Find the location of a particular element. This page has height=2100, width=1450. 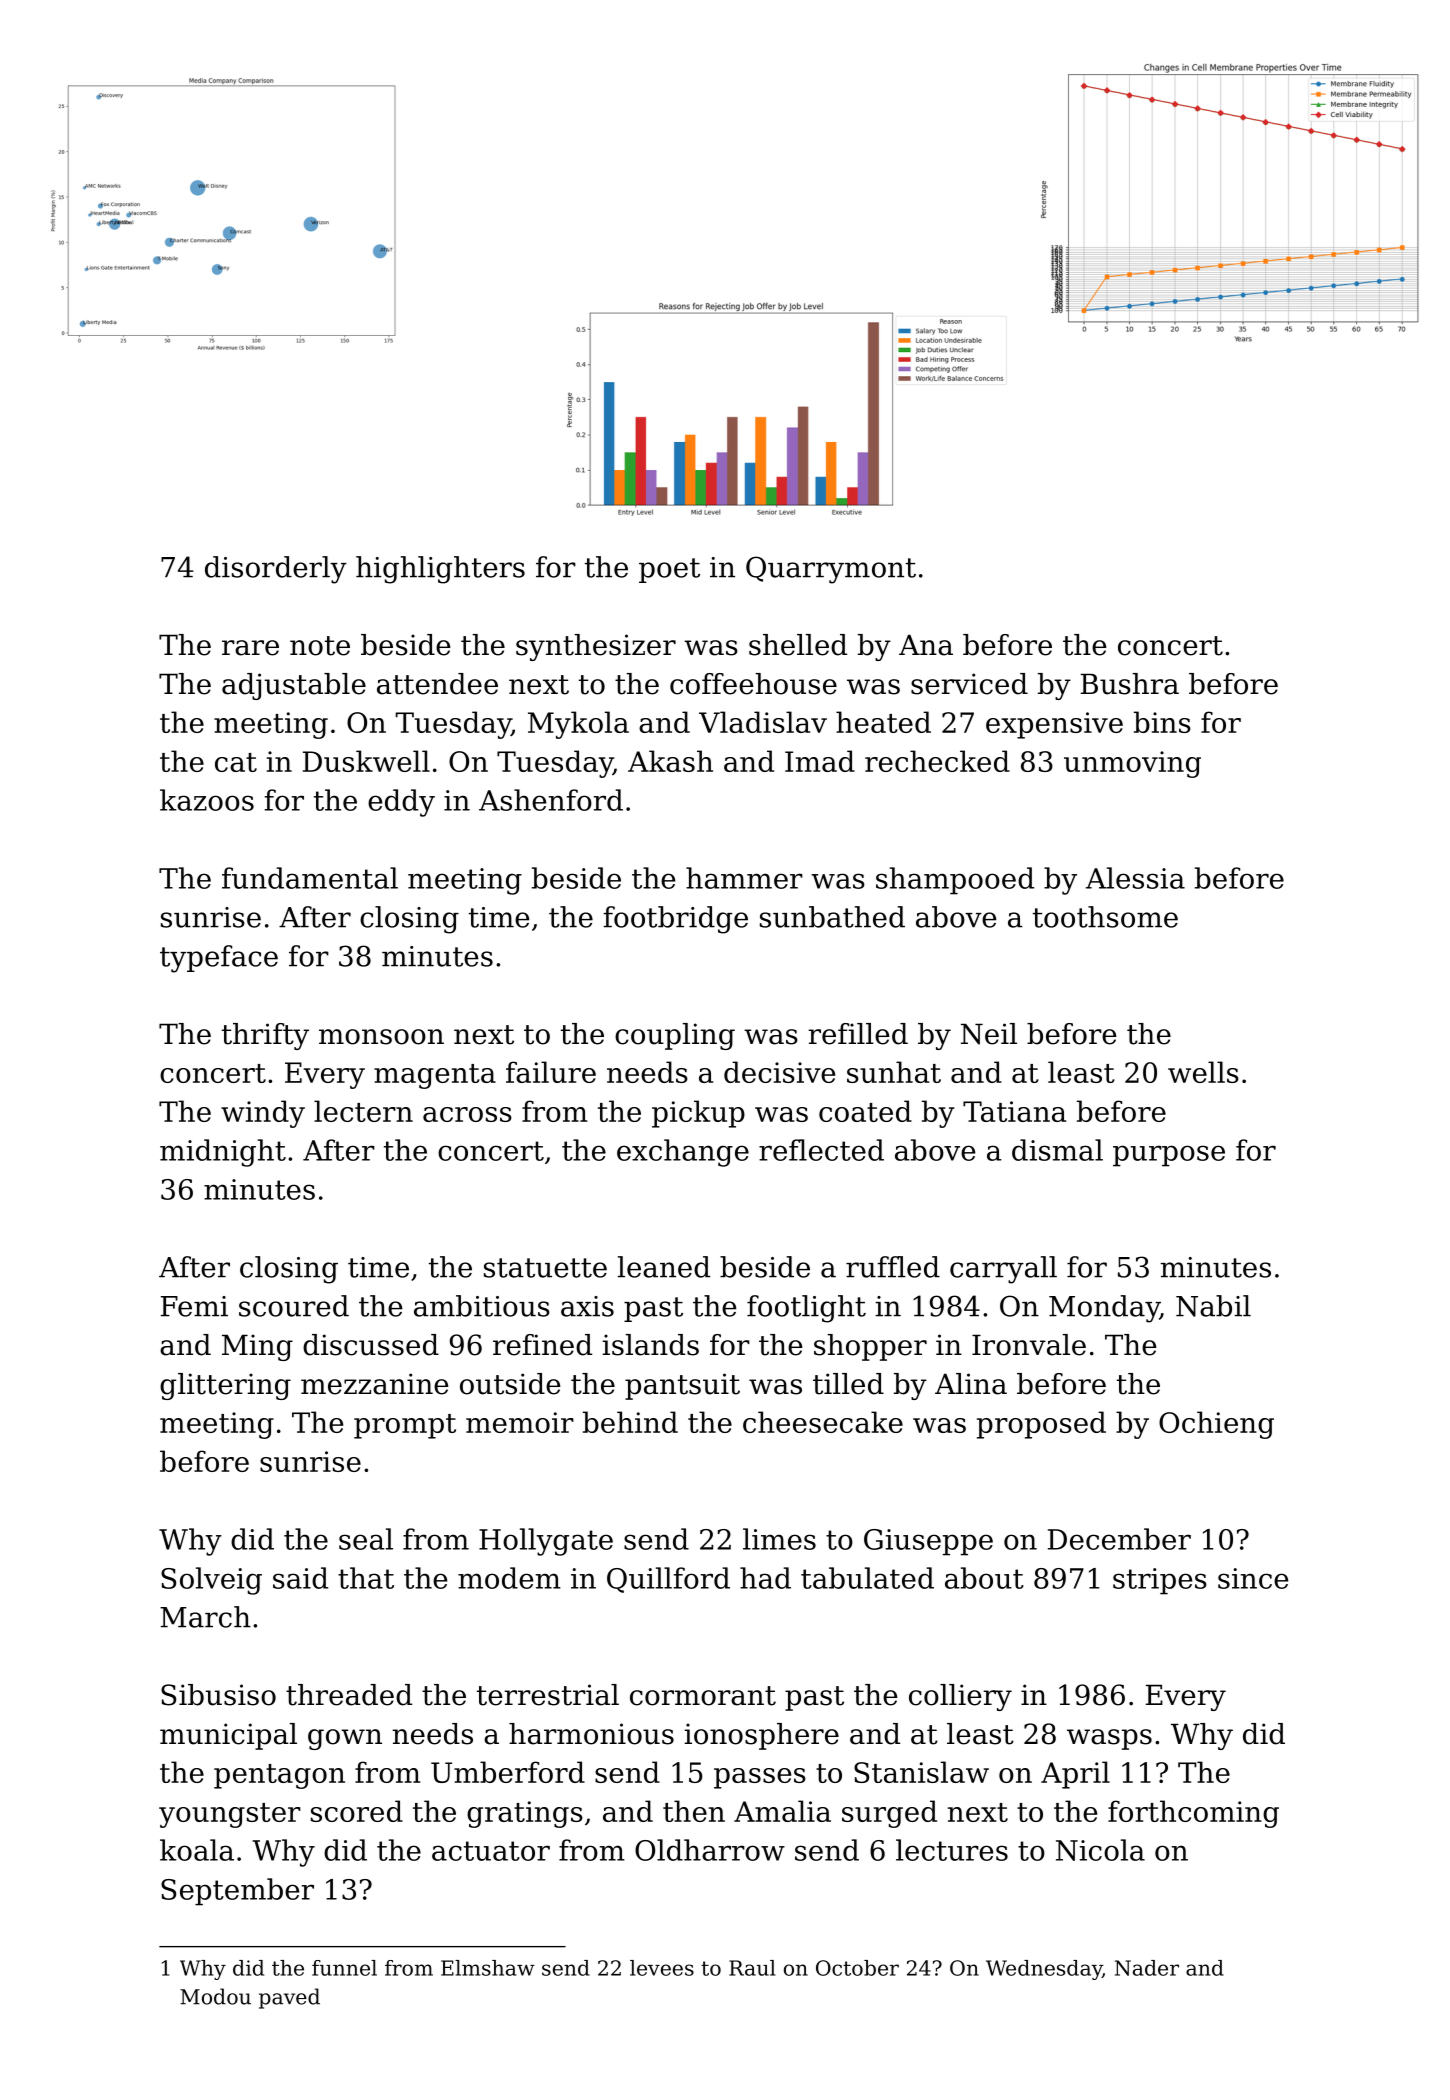

statuette is located at coordinates (545, 1268).
